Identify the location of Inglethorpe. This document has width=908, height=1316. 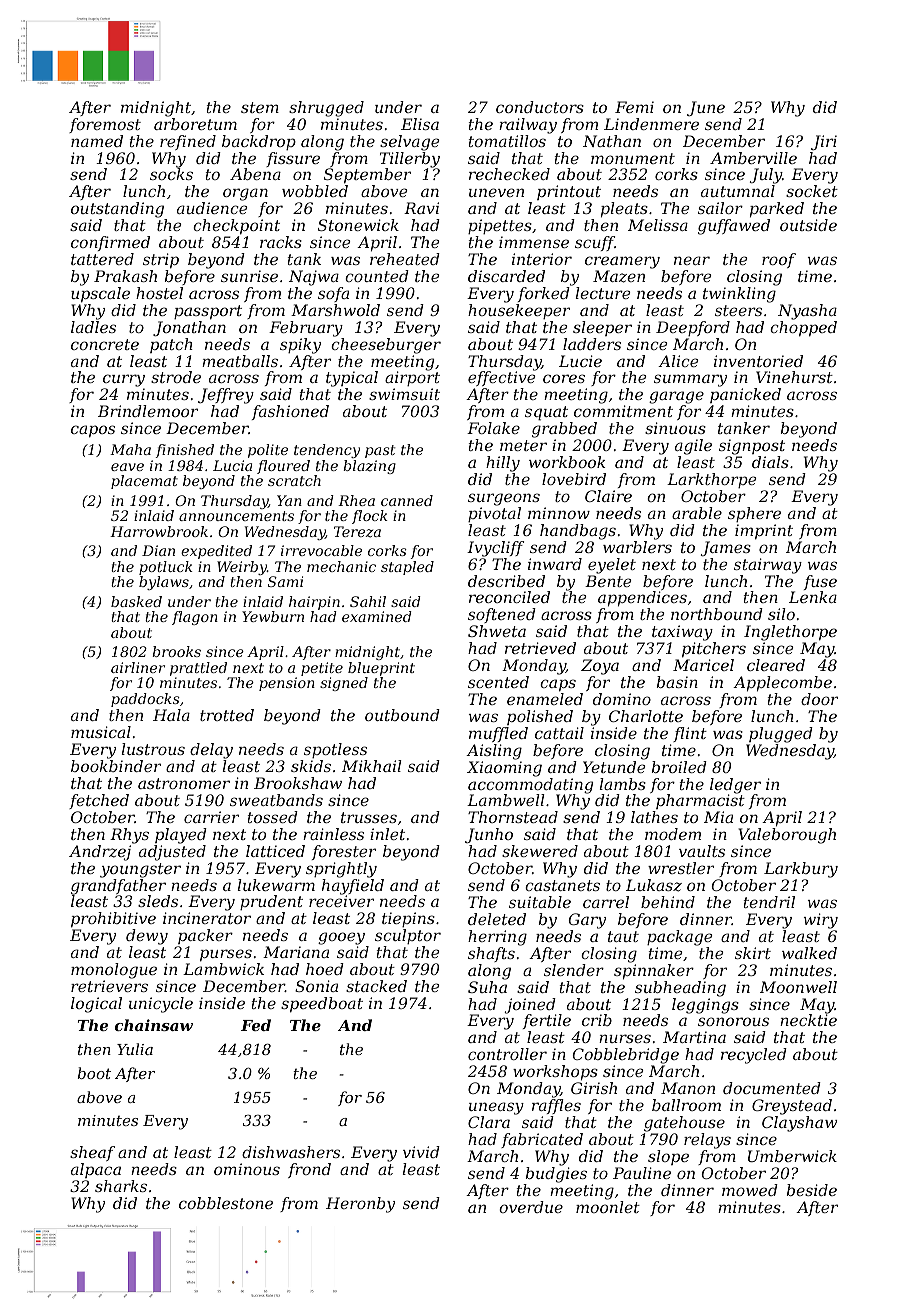
(790, 633).
